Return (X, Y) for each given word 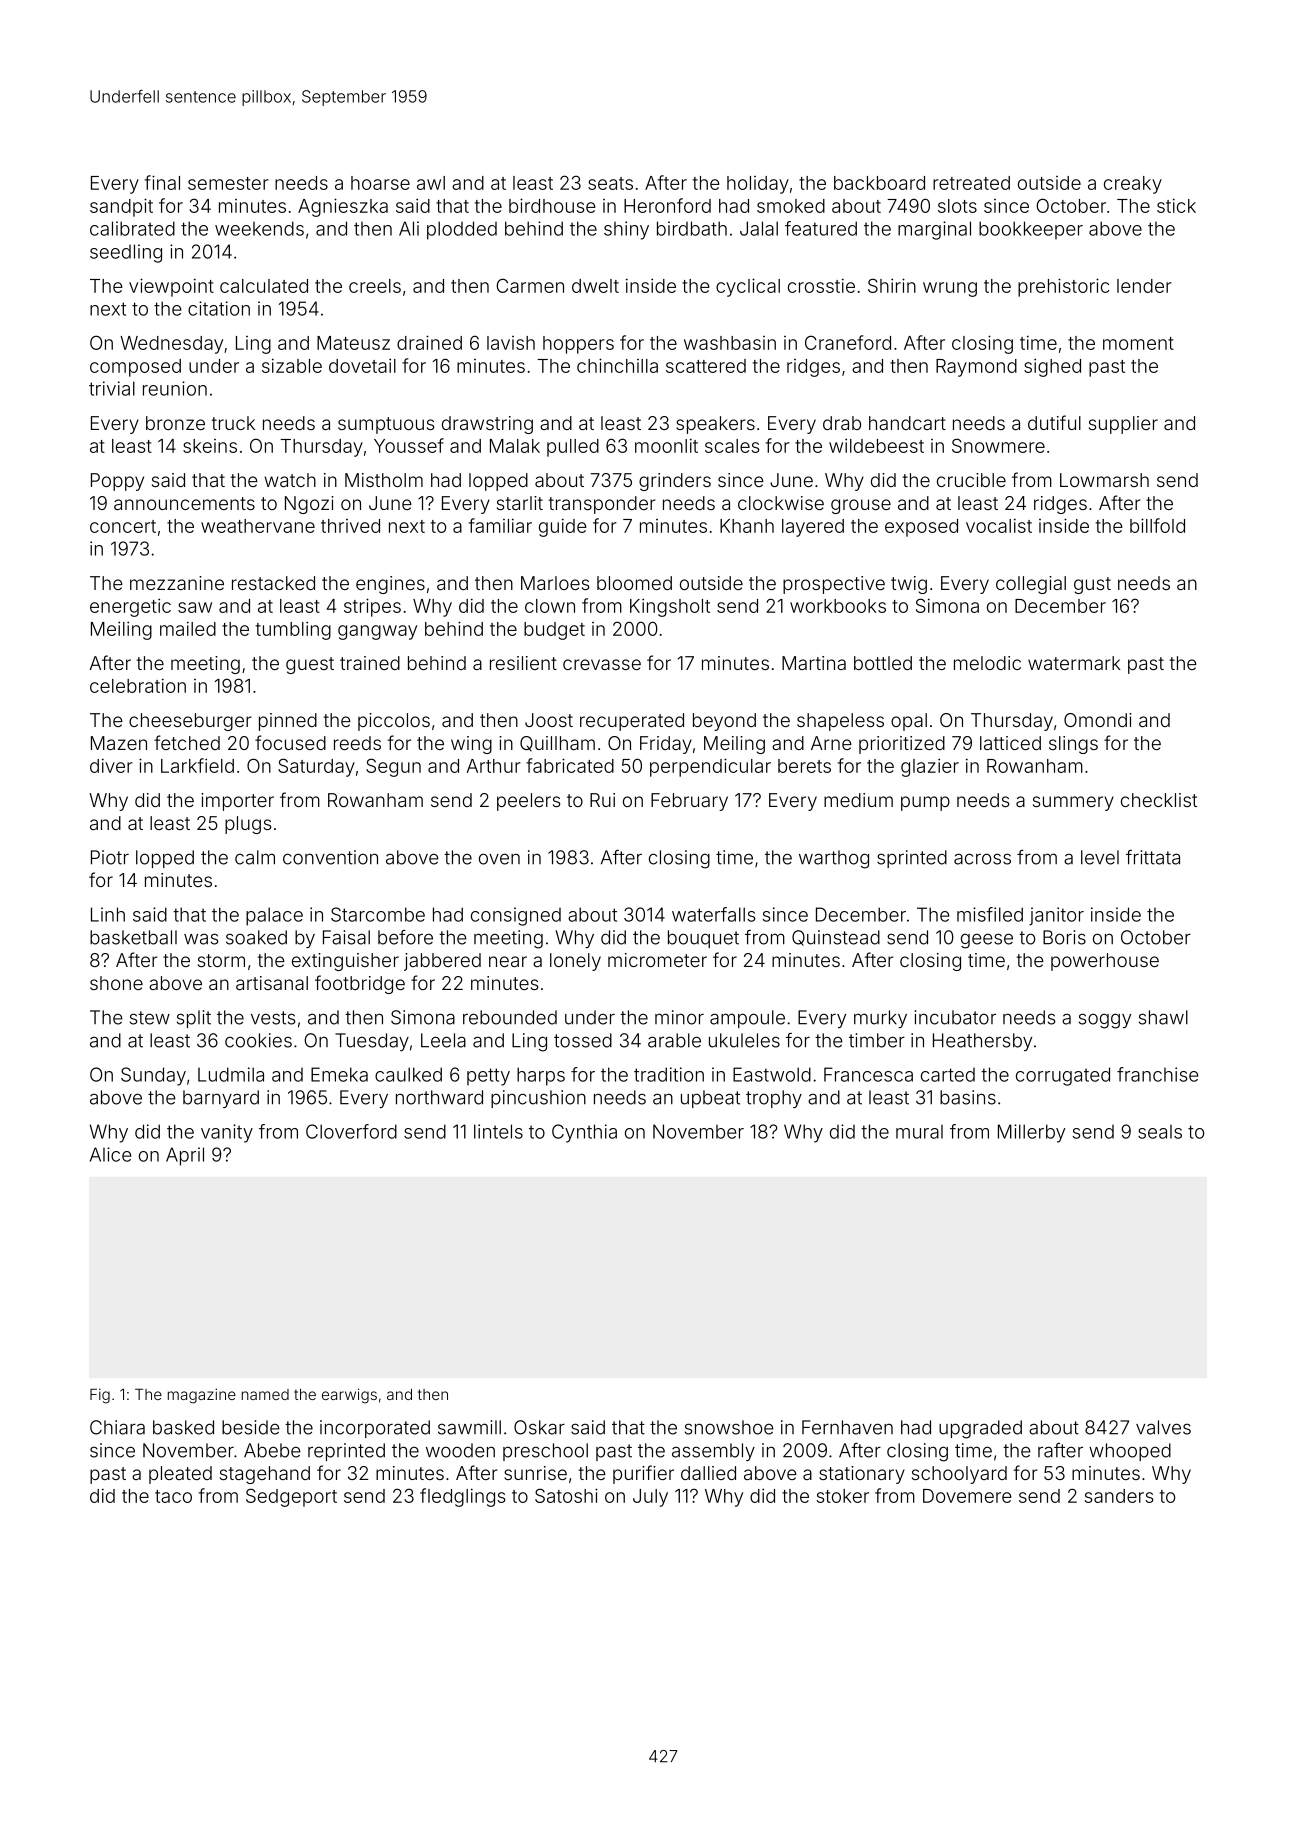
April (185, 1156)
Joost (549, 720)
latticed (1010, 743)
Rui (602, 800)
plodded (462, 230)
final (162, 182)
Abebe (272, 1450)
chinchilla (617, 365)
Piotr (110, 857)
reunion (175, 388)
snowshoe (729, 1427)
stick (1176, 205)
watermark (1074, 663)
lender (1144, 286)
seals (1160, 1132)
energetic (130, 607)
